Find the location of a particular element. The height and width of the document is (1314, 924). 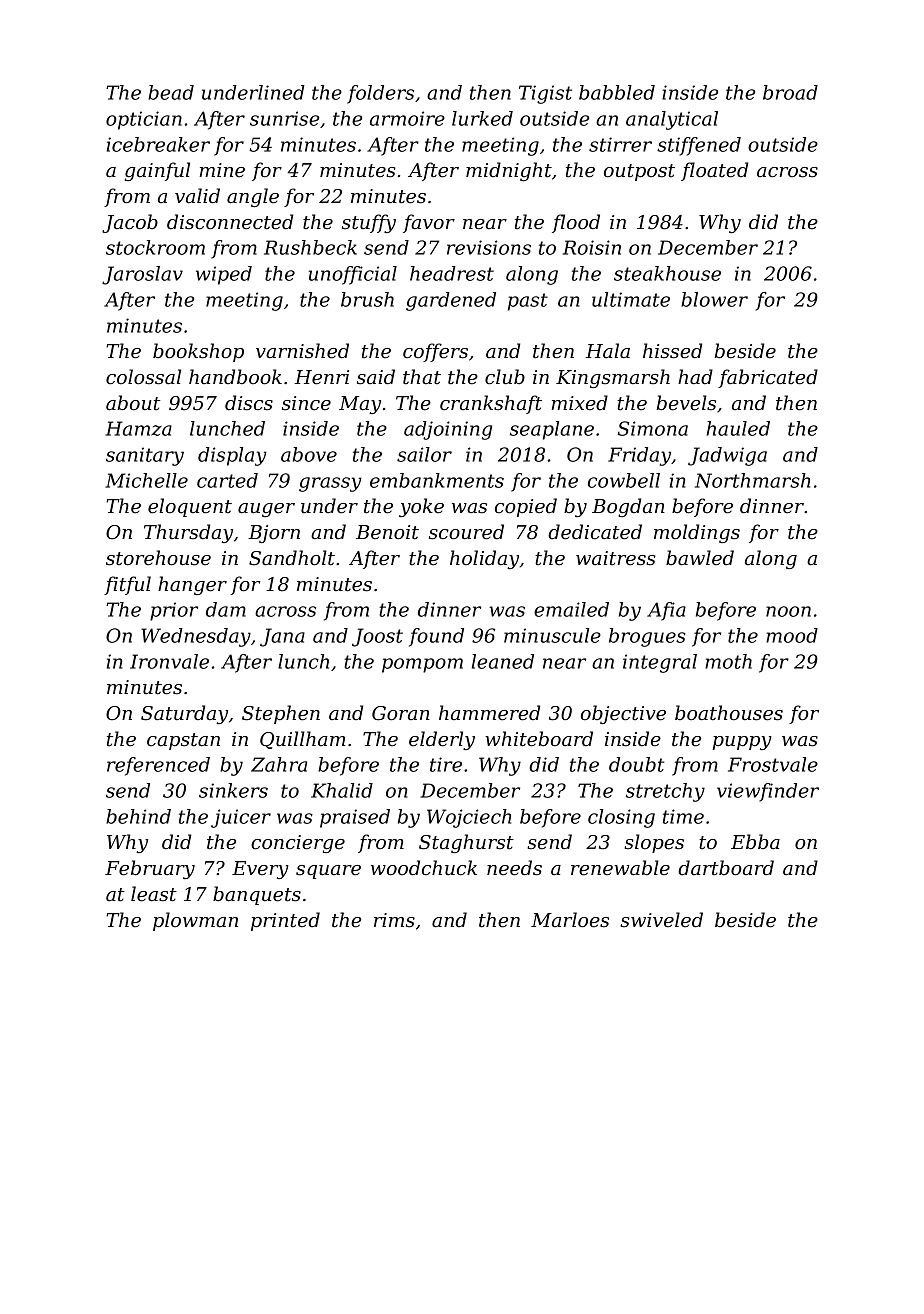

yoke is located at coordinates (421, 507).
